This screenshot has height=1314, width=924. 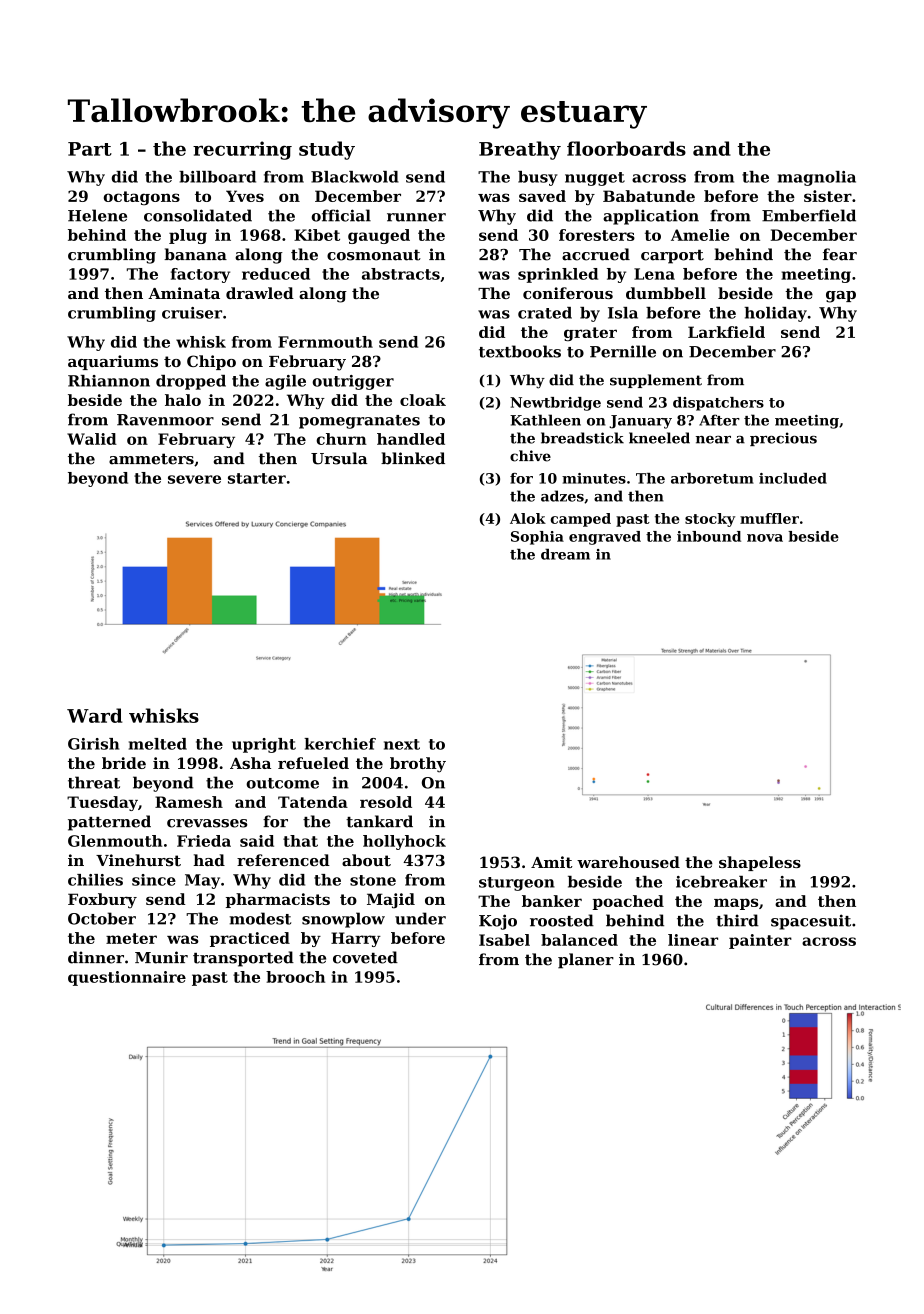 I want to click on nova, so click(x=765, y=538).
